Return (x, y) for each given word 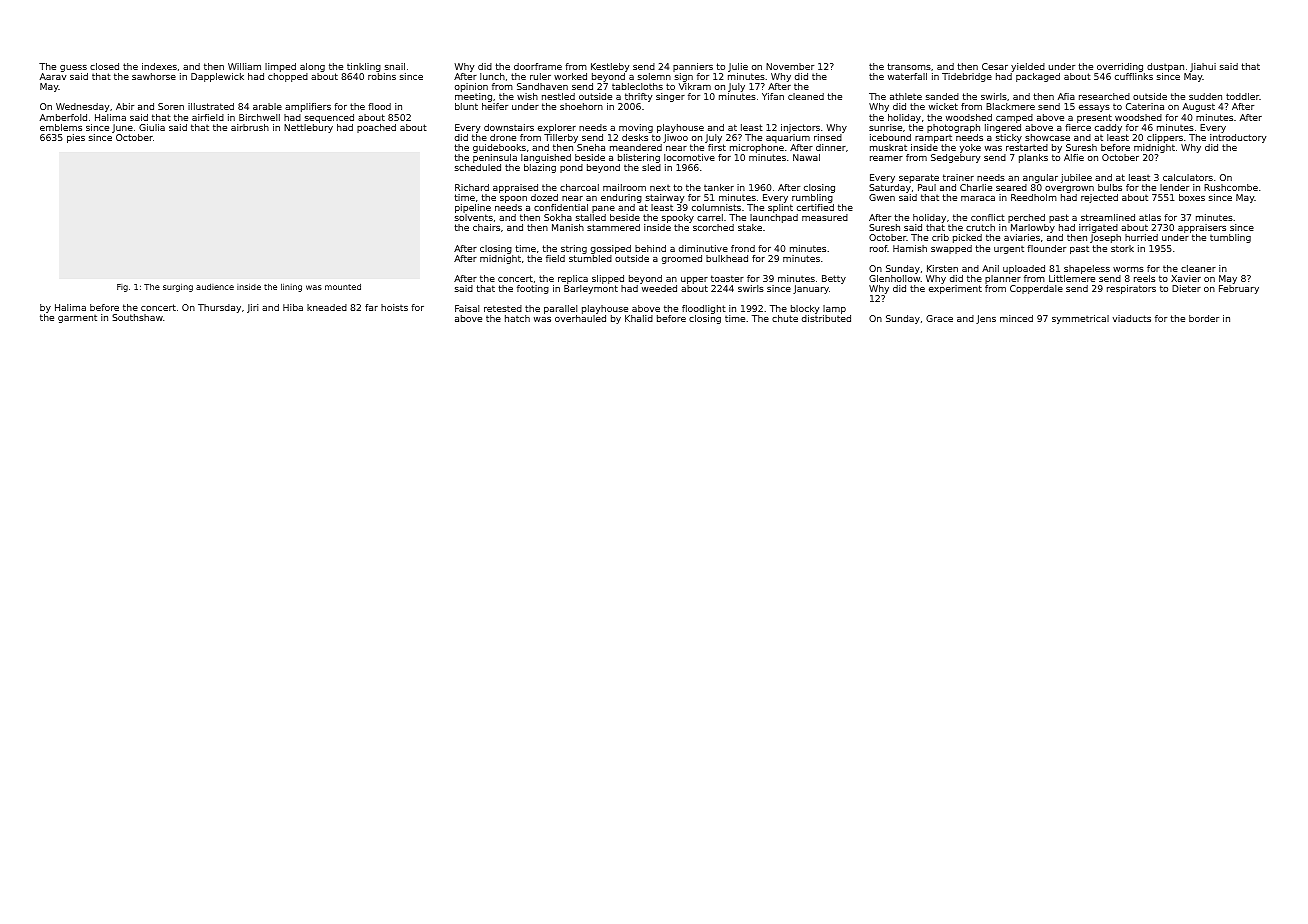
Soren (171, 106)
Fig (122, 288)
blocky (805, 309)
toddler (1243, 96)
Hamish (910, 248)
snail (395, 66)
